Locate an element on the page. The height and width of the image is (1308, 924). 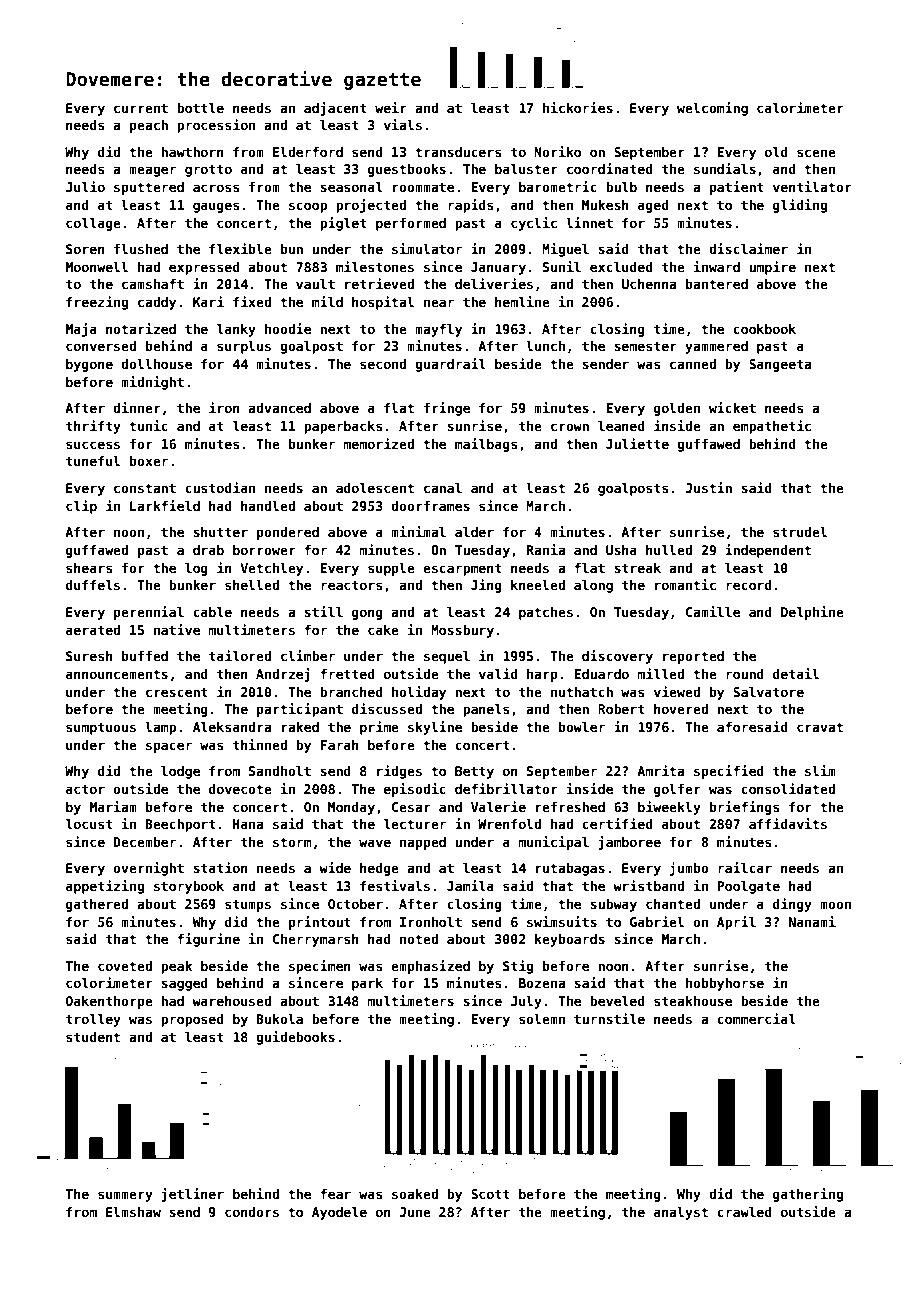
calorimeter is located at coordinates (800, 107).
